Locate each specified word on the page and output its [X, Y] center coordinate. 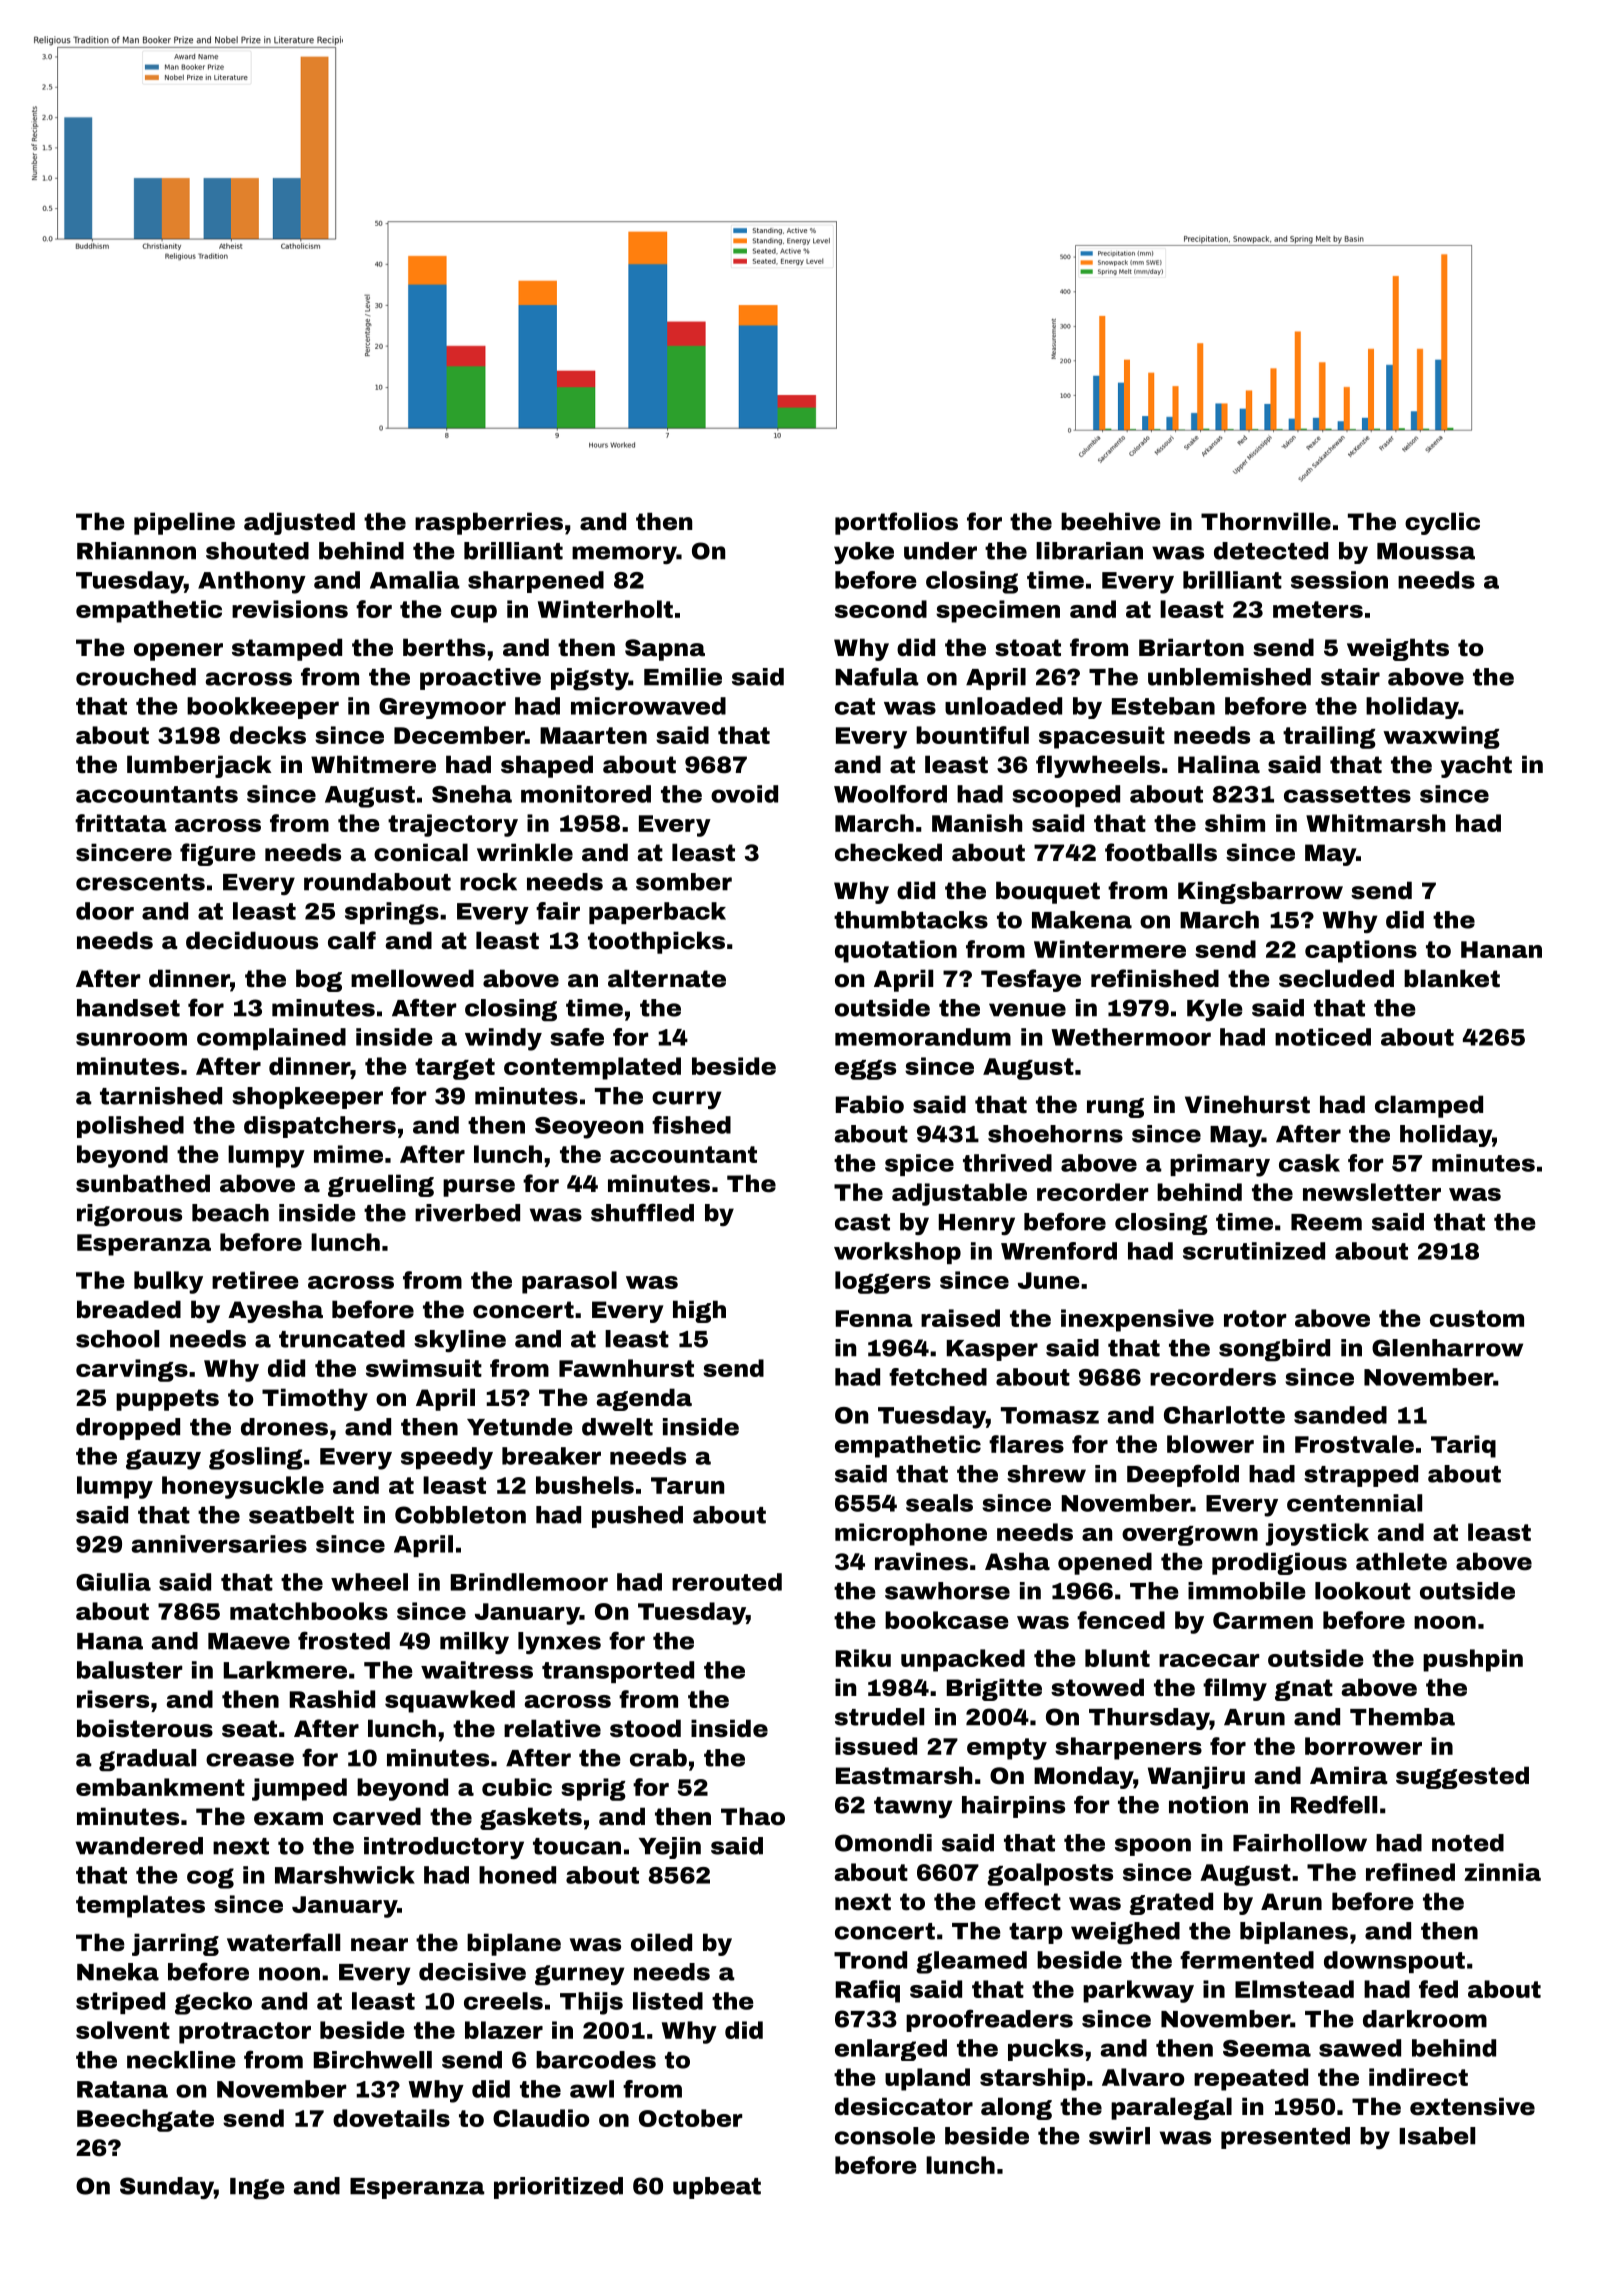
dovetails [391, 2118]
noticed [1323, 1037]
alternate [667, 978]
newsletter [1372, 1192]
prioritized [558, 2188]
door [105, 911]
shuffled [642, 1212]
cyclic [1442, 523]
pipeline [184, 523]
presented [1285, 2138]
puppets [167, 1400]
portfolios [896, 523]
